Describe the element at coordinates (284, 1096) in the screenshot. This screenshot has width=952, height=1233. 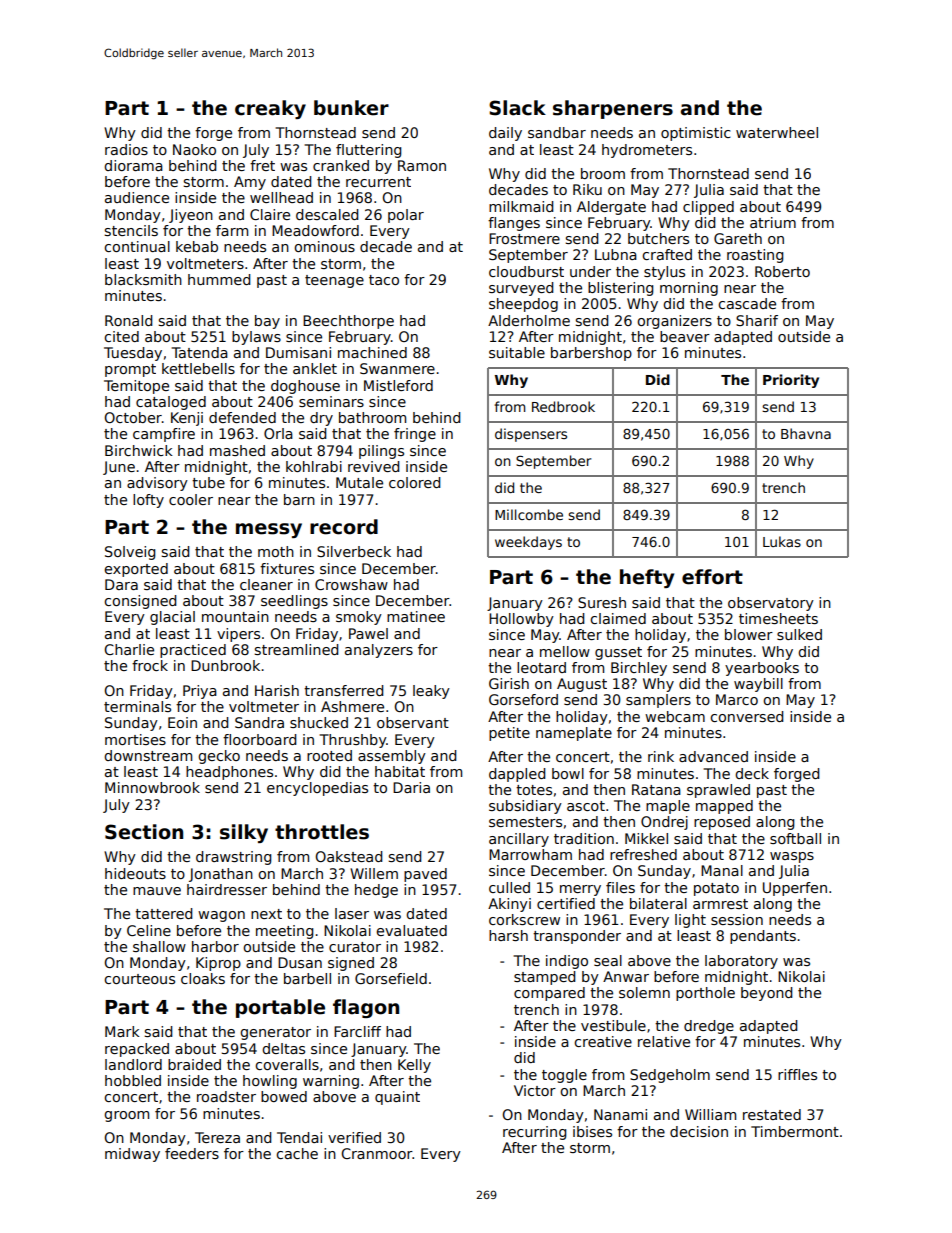
I see `bowed` at that location.
